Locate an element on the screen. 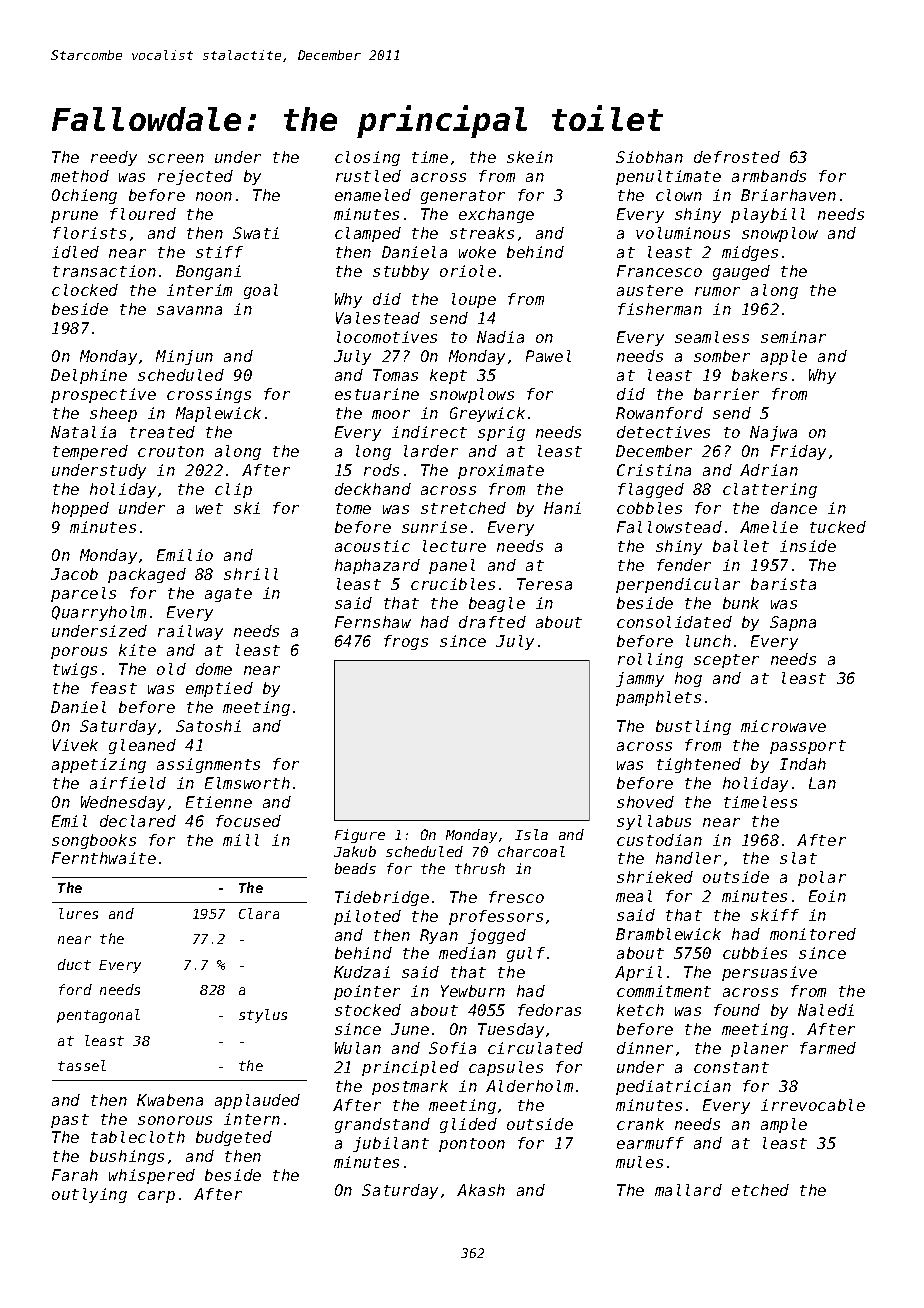 Image resolution: width=924 pixels, height=1308 pixels. sprig is located at coordinates (501, 433).
